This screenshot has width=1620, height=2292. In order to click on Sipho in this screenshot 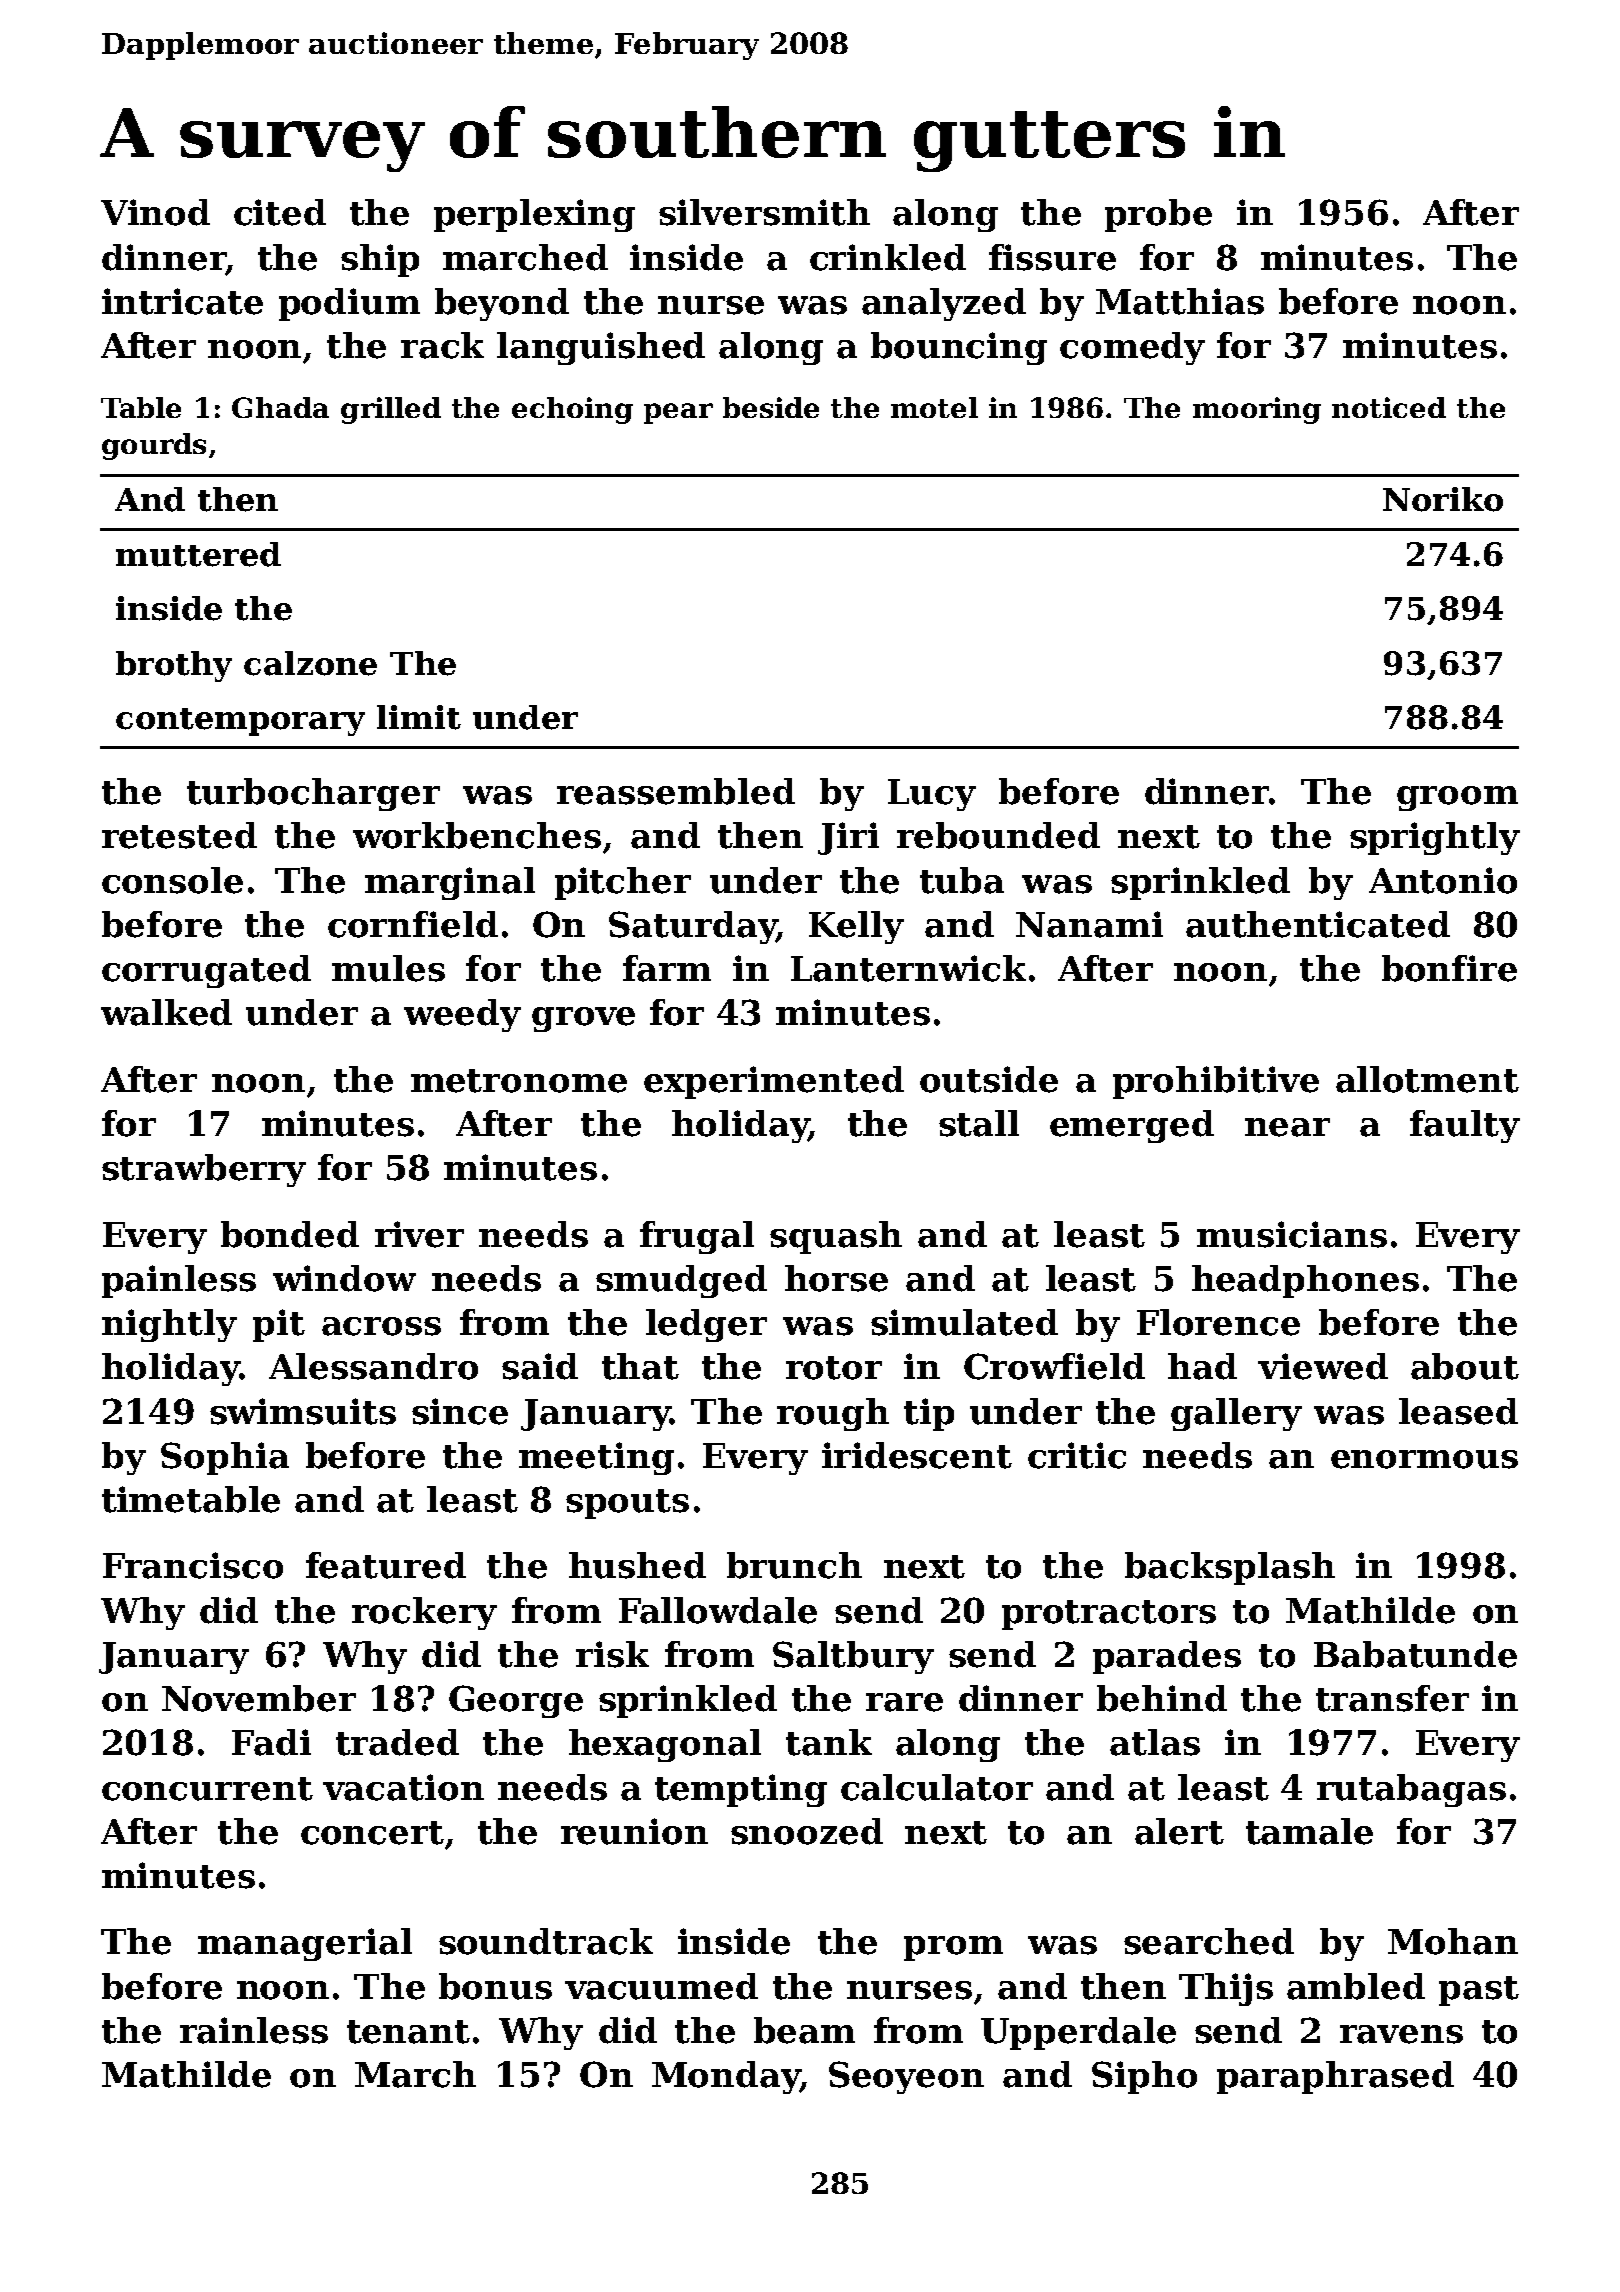, I will do `click(1144, 2077)`.
